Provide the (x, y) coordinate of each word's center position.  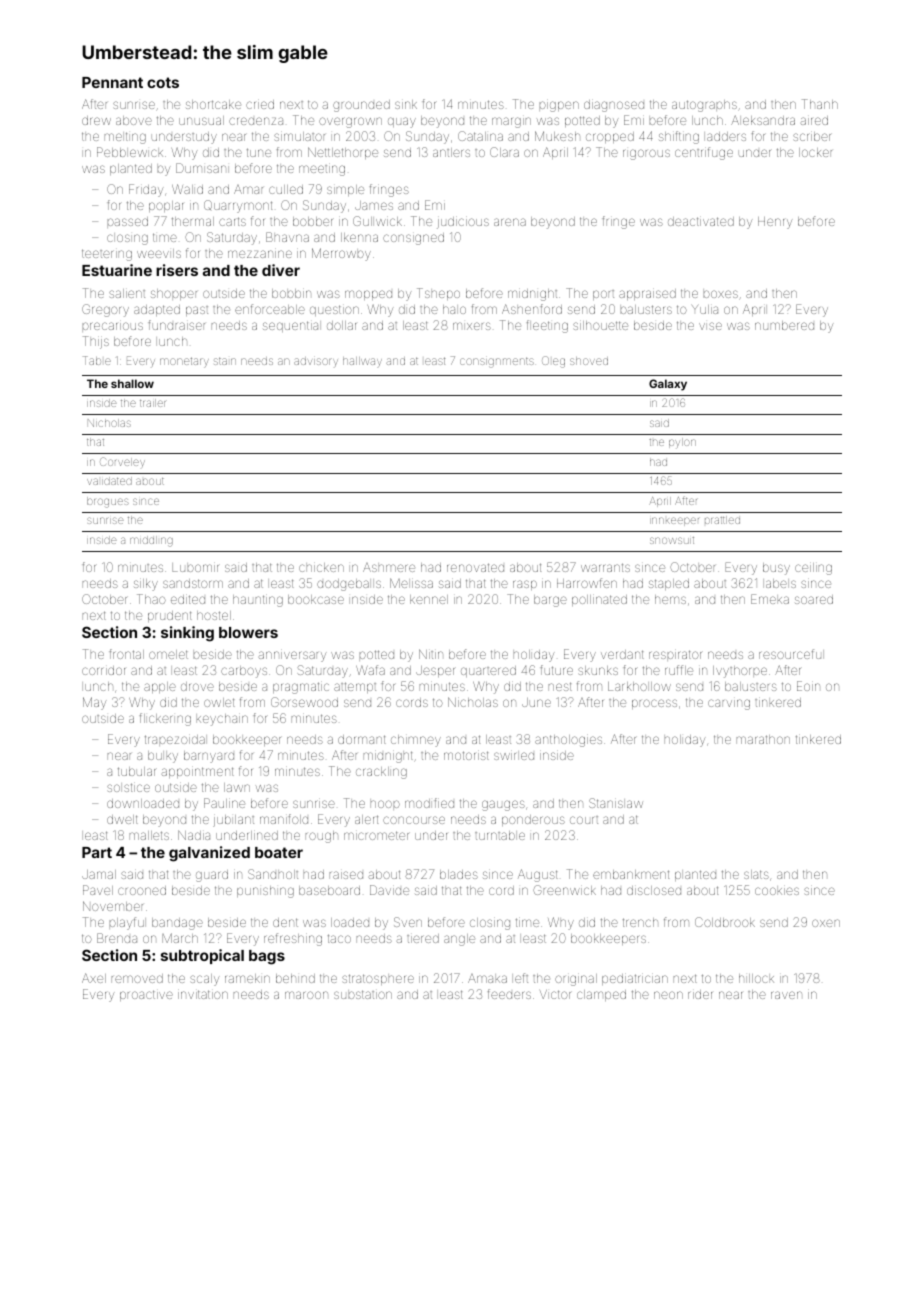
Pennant (112, 82)
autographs (704, 106)
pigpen (559, 106)
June (536, 702)
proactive (146, 995)
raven (786, 995)
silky (146, 585)
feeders (509, 994)
